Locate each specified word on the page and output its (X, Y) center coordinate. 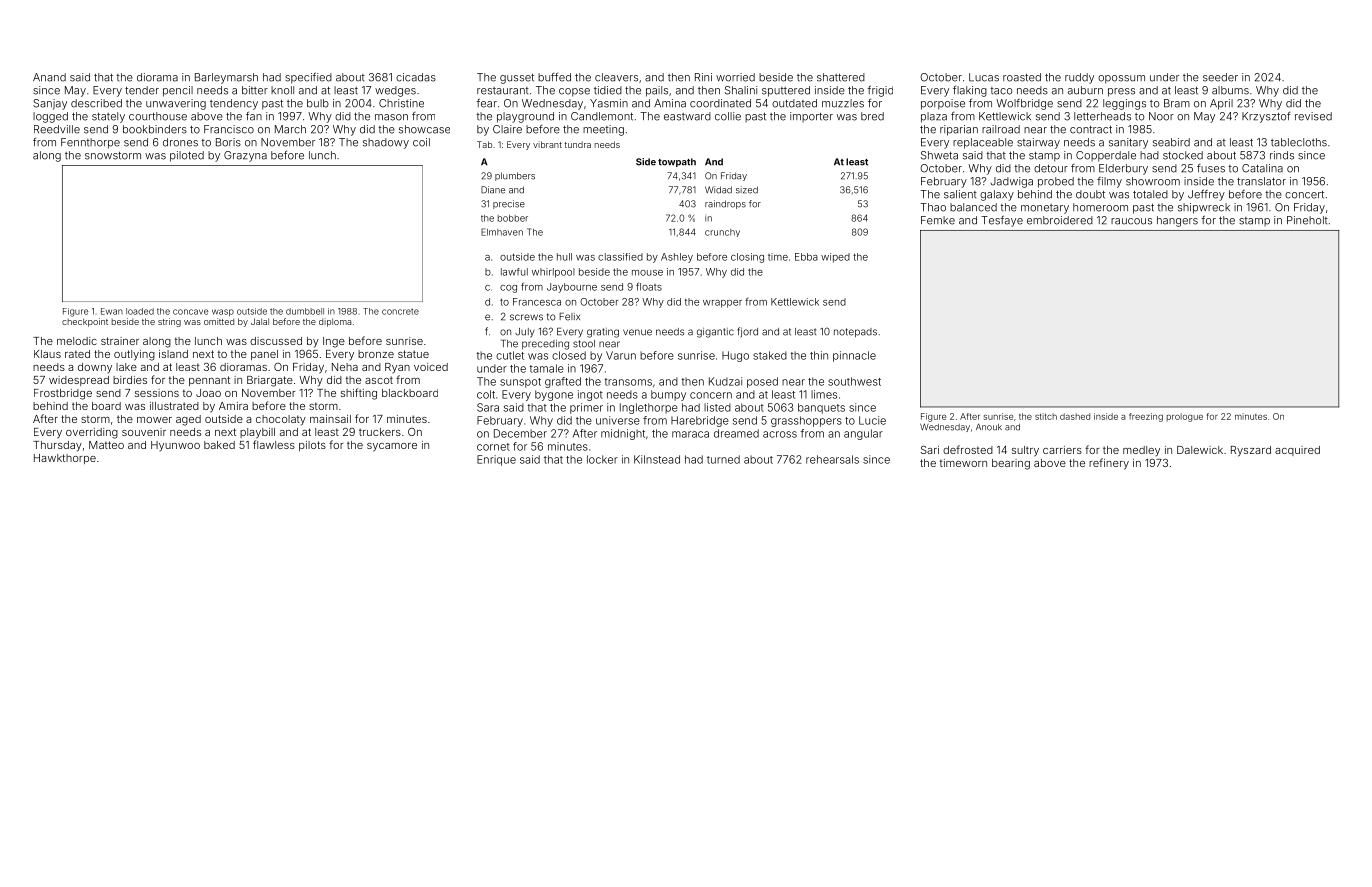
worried (735, 77)
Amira (233, 406)
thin (819, 355)
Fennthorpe (90, 143)
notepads (855, 332)
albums (1230, 90)
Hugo (735, 356)
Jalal (260, 321)
